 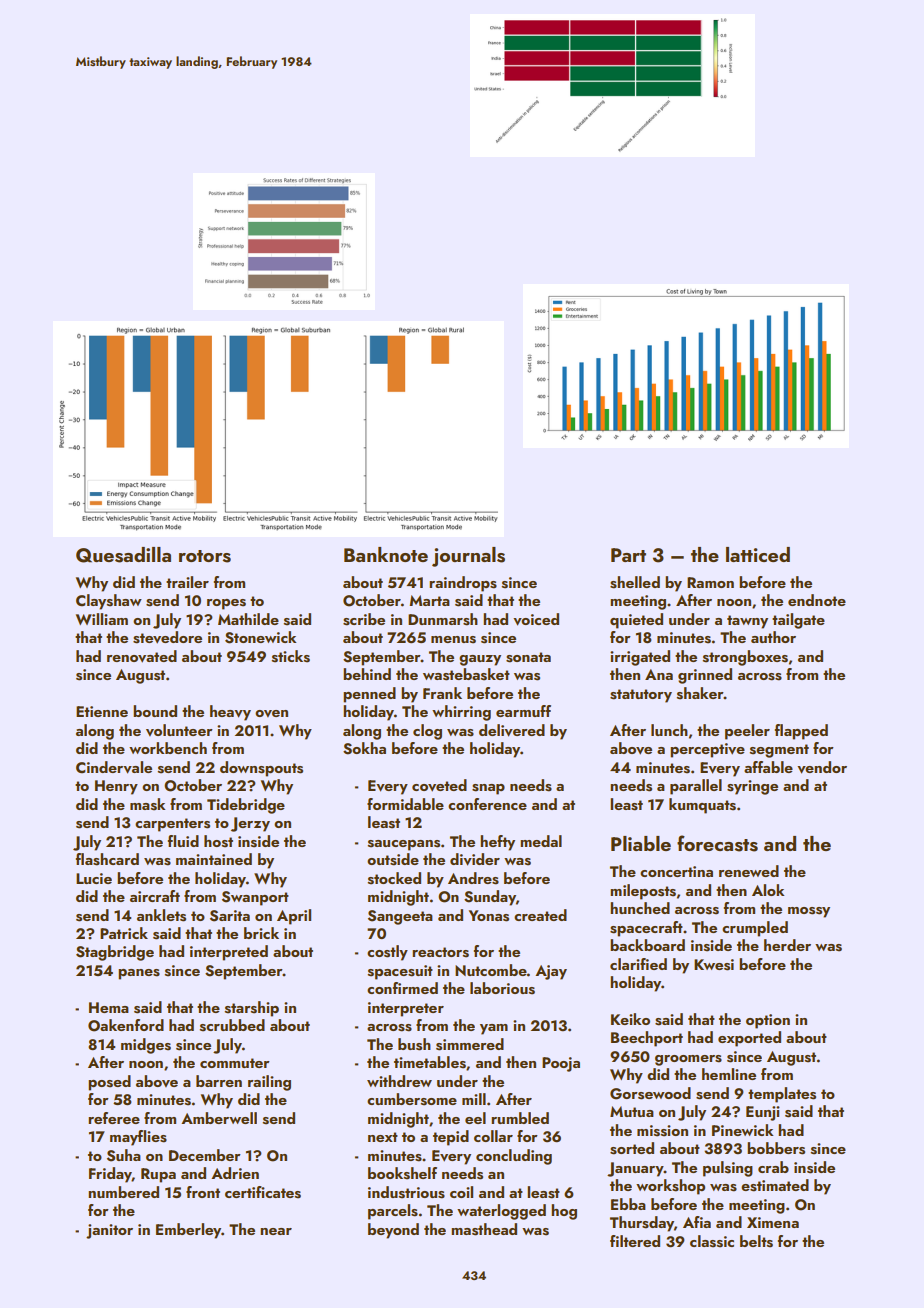 What do you see at coordinates (749, 1039) in the page?
I see `exported` at bounding box center [749, 1039].
